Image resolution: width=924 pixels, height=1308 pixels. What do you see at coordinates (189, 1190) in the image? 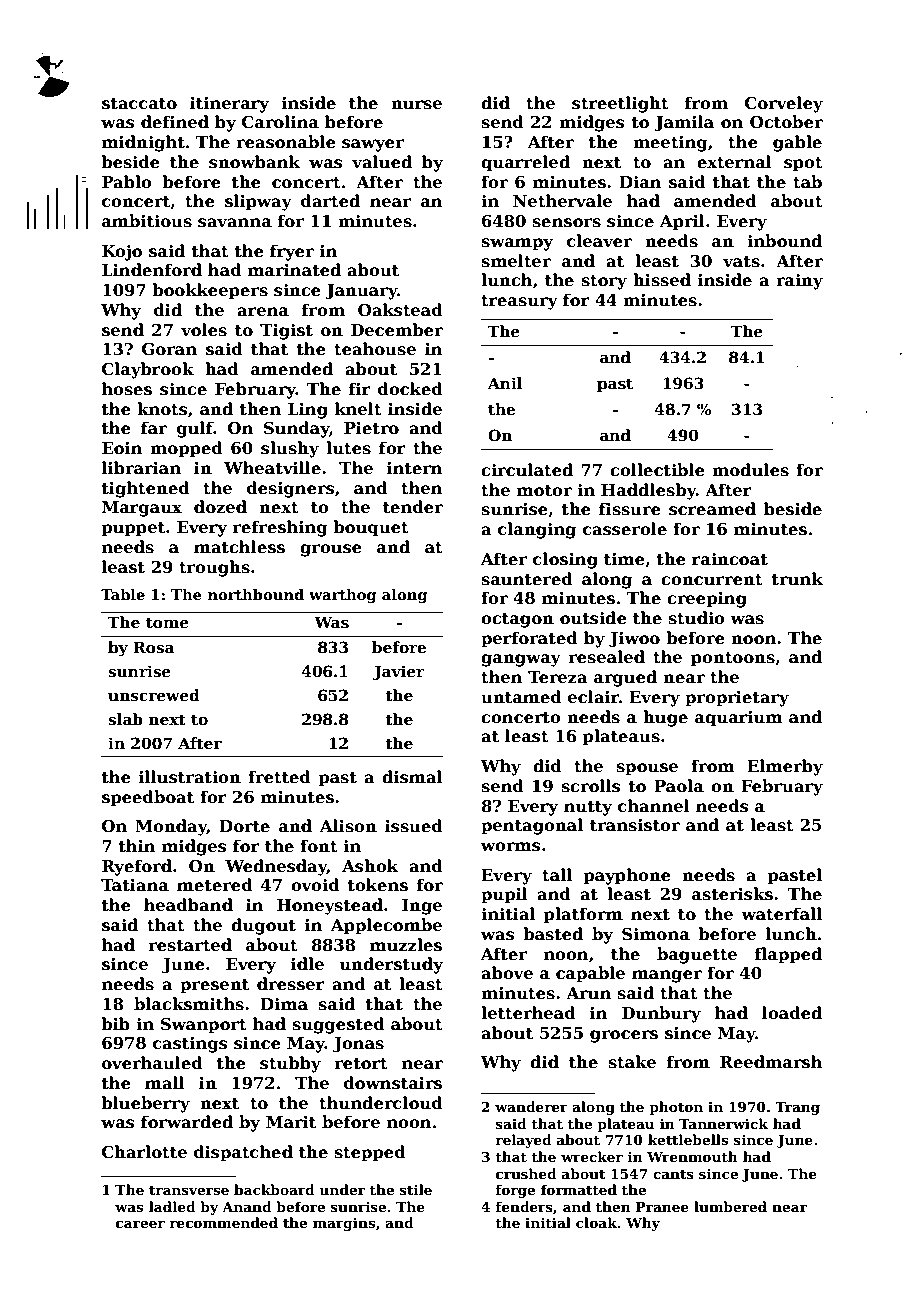
I see `transverse` at bounding box center [189, 1190].
